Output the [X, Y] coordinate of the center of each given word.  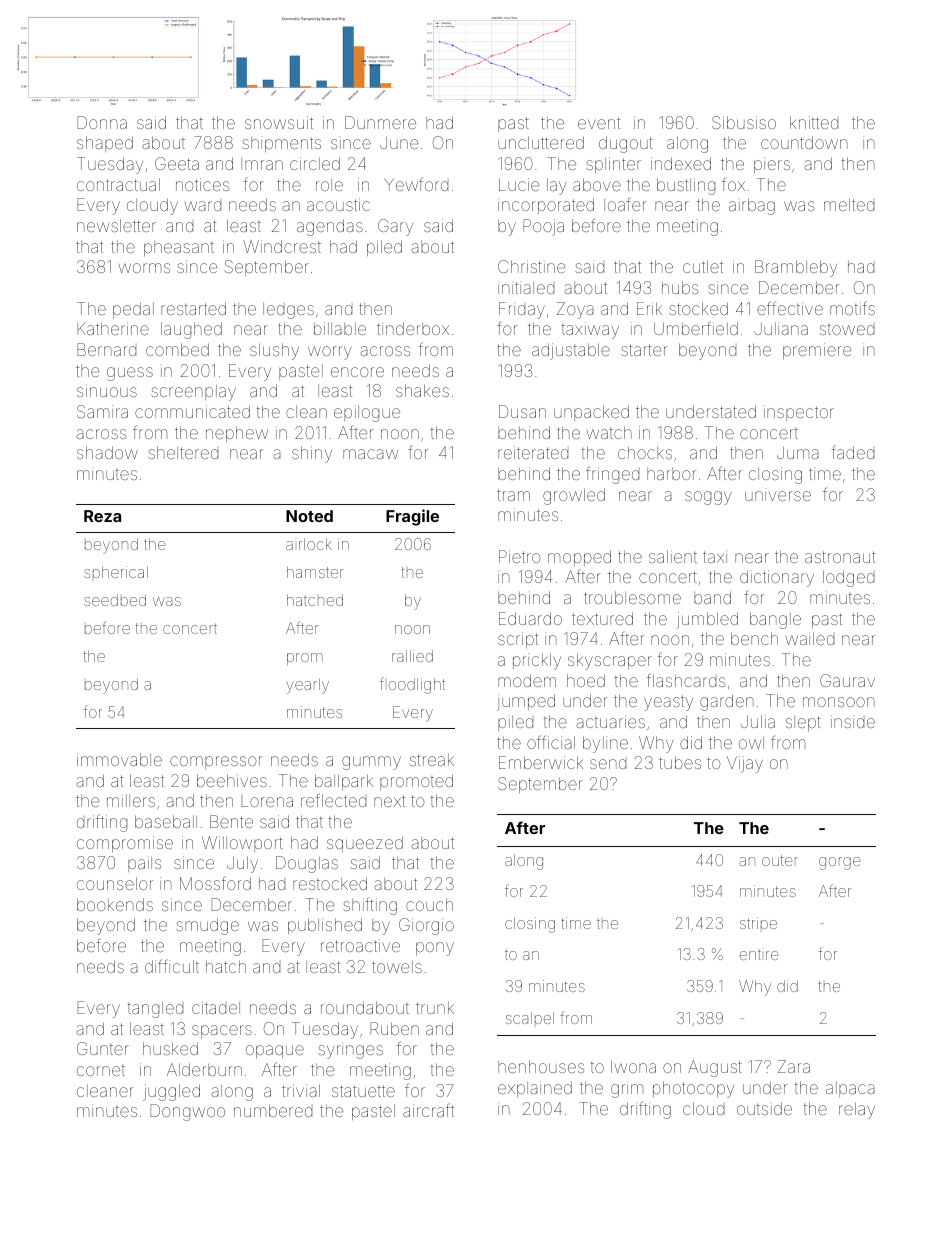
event [599, 123]
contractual [118, 184]
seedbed [115, 600]
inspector [799, 413]
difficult [172, 966]
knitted [814, 122]
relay [857, 1110]
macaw [370, 454]
